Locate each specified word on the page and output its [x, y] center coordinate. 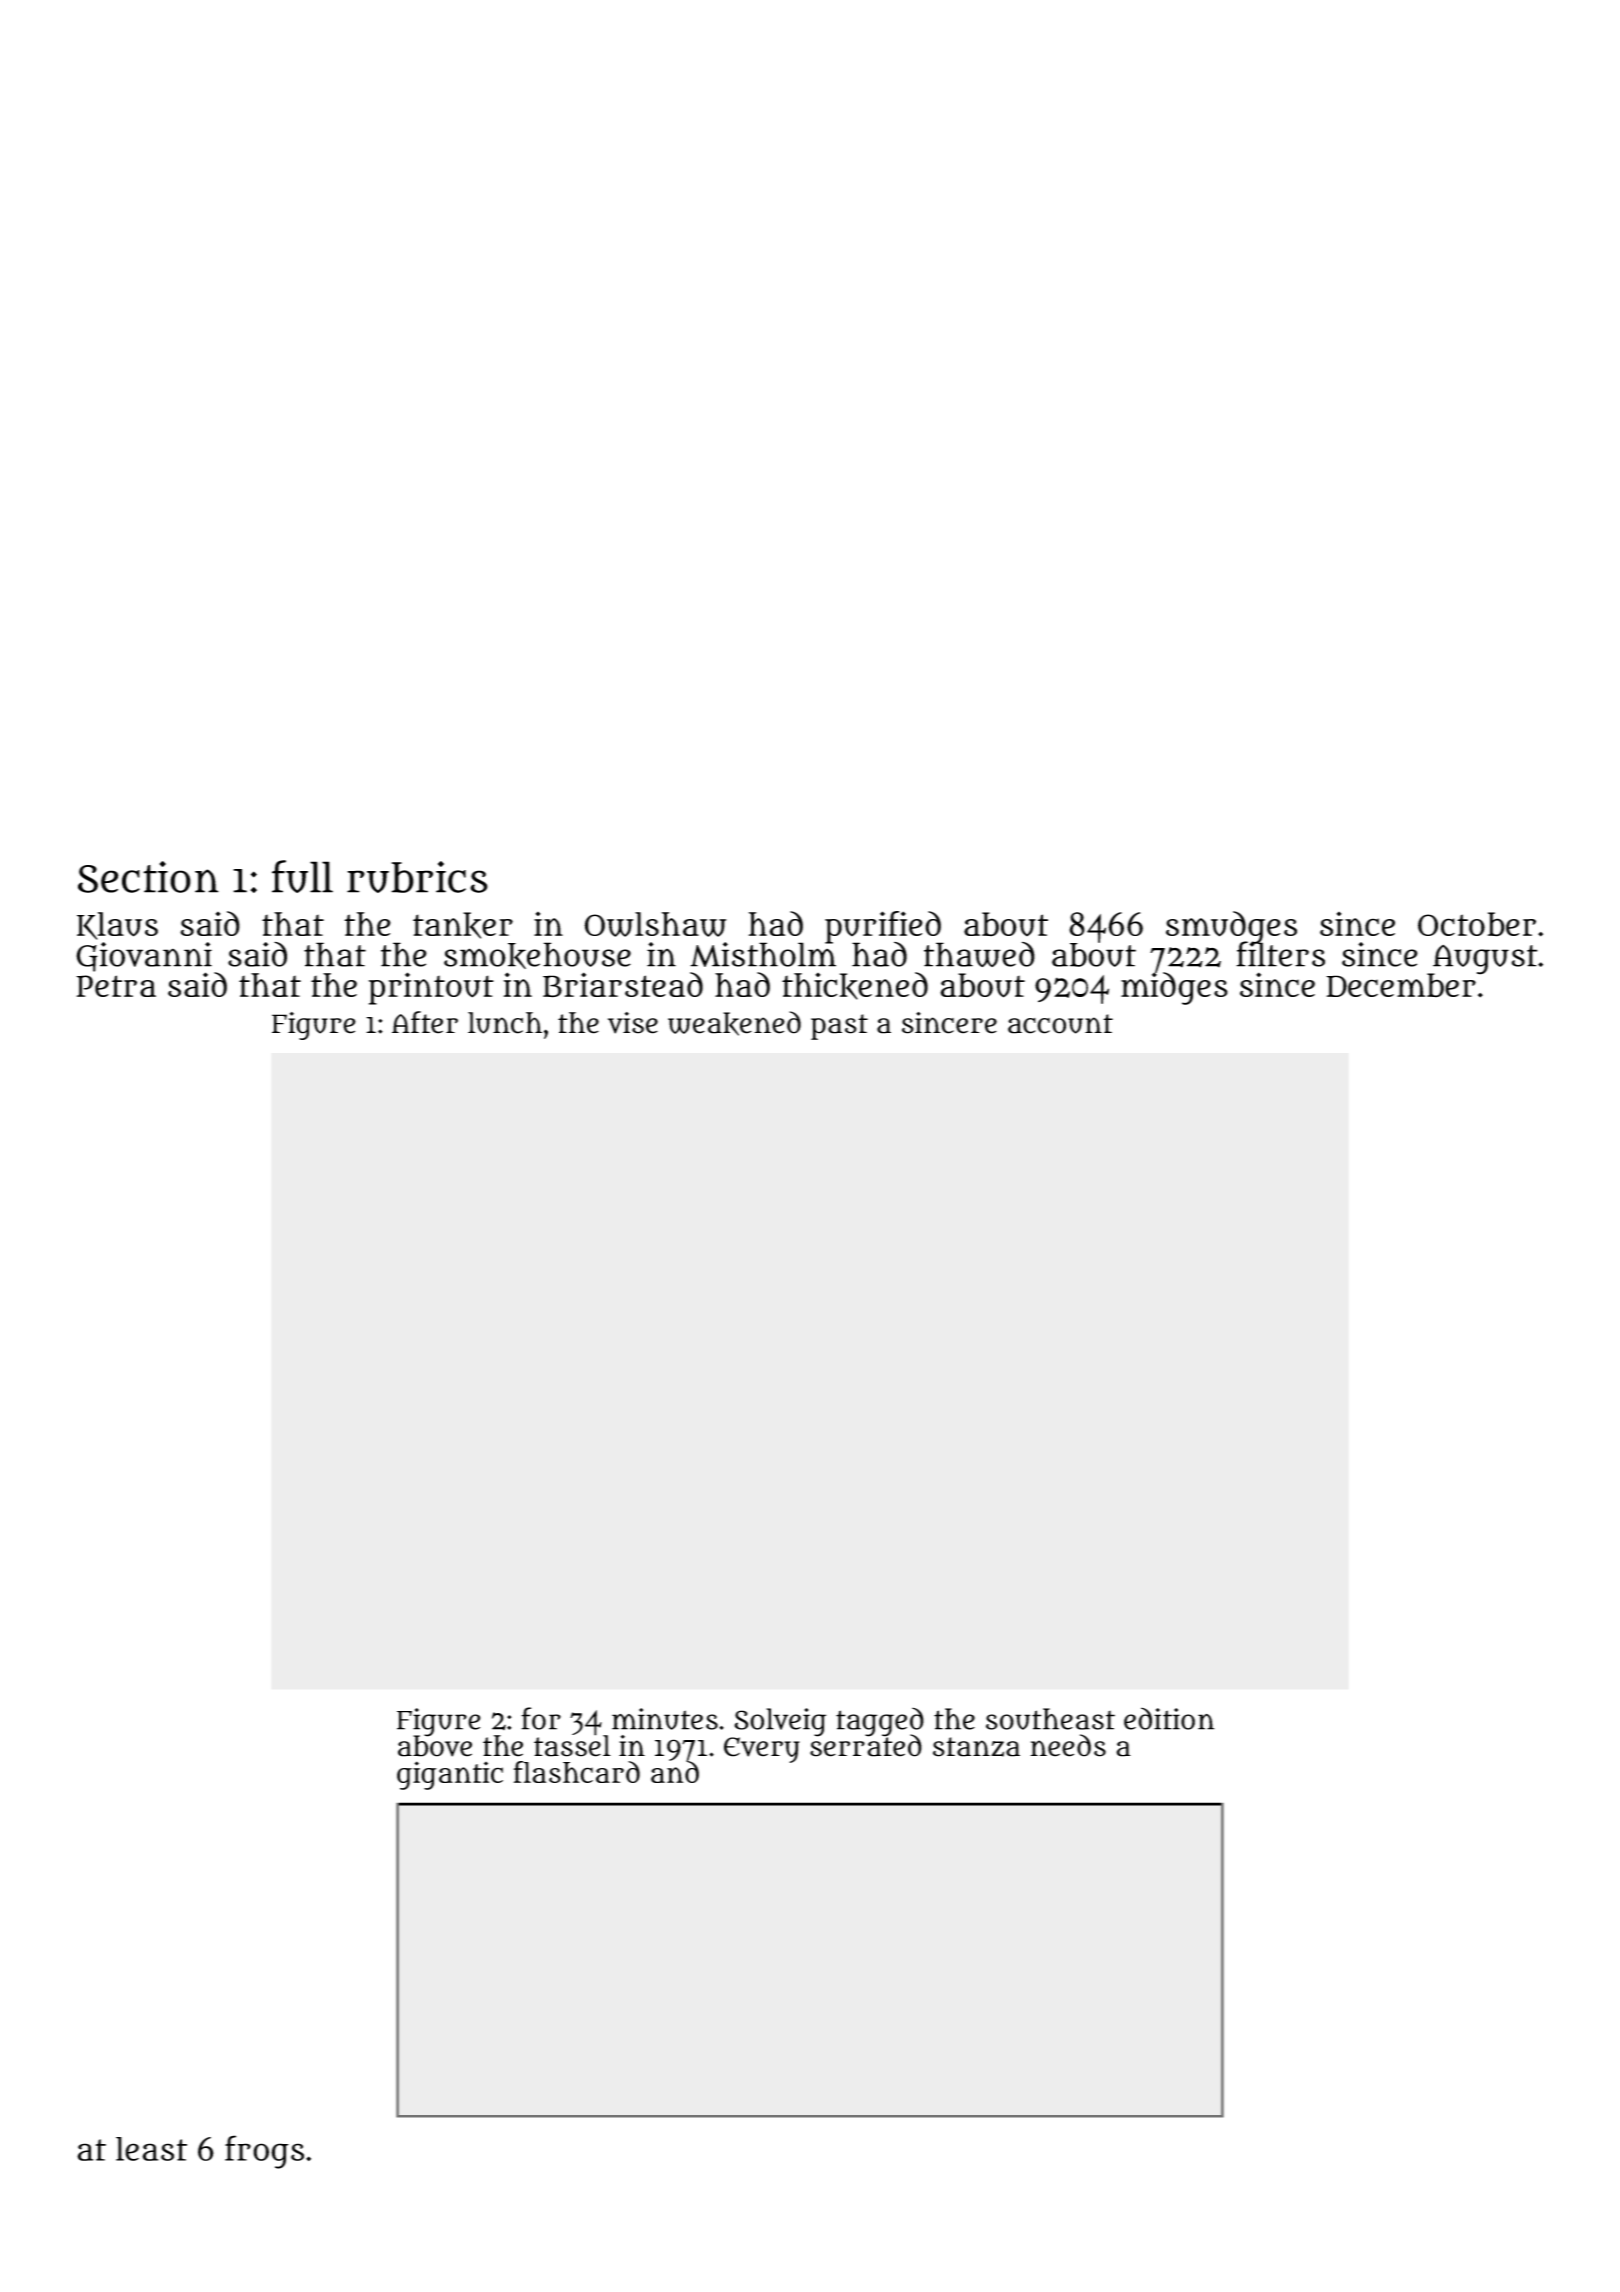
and [675, 1772]
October [1477, 924]
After [425, 1022]
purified [884, 927]
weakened [734, 1023]
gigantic [450, 1775]
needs [1068, 1745]
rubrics [417, 877]
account [1060, 1024]
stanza [976, 1747]
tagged [880, 1721]
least [151, 2149]
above [435, 1746]
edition [1169, 1718]
